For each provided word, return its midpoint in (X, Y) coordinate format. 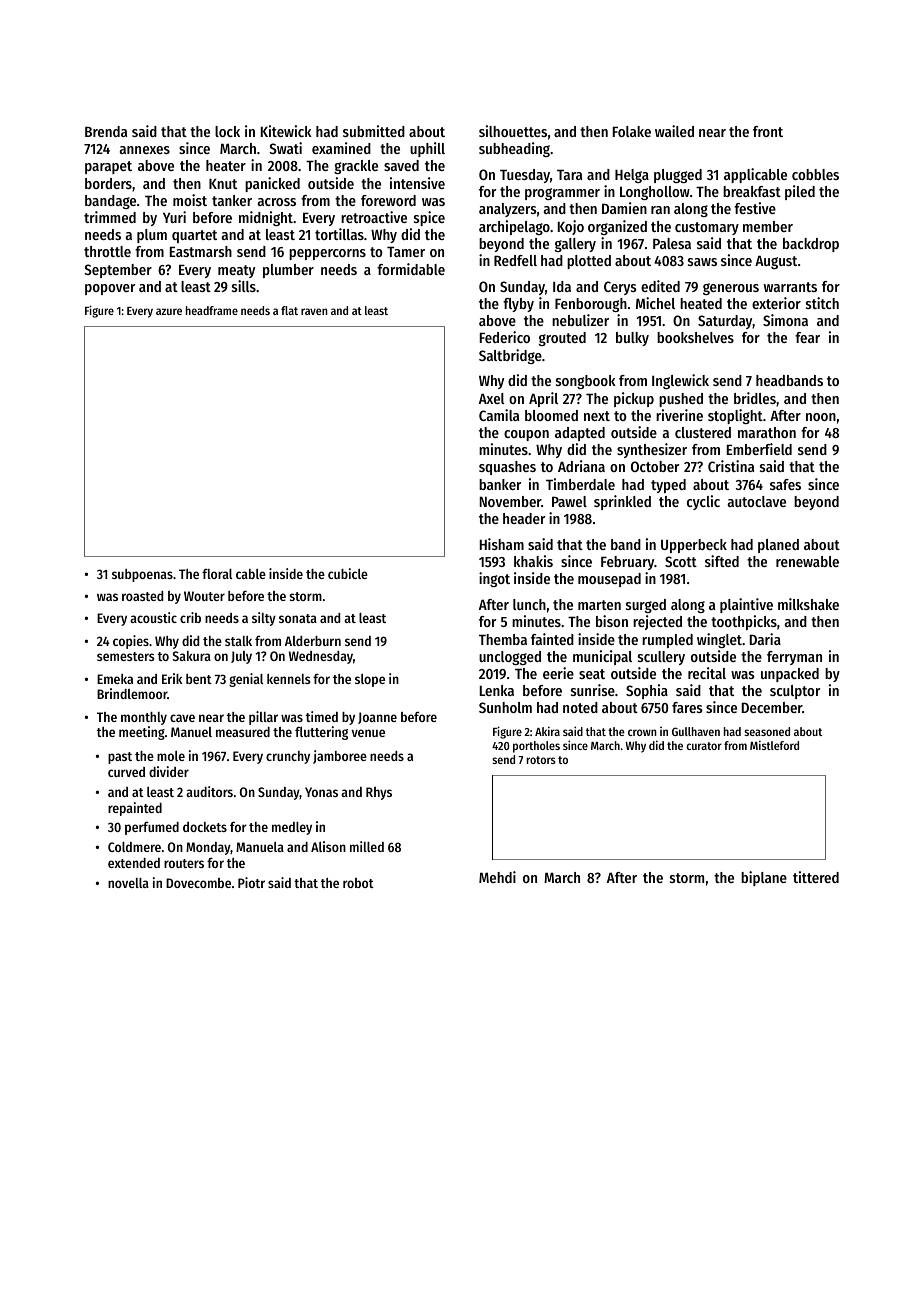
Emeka (115, 679)
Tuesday (525, 176)
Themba (503, 639)
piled (800, 192)
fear (807, 337)
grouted (562, 339)
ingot (494, 579)
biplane (764, 878)
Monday (208, 848)
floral (217, 574)
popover (110, 289)
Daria (765, 639)
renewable (807, 561)
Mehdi (497, 877)
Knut (223, 183)
